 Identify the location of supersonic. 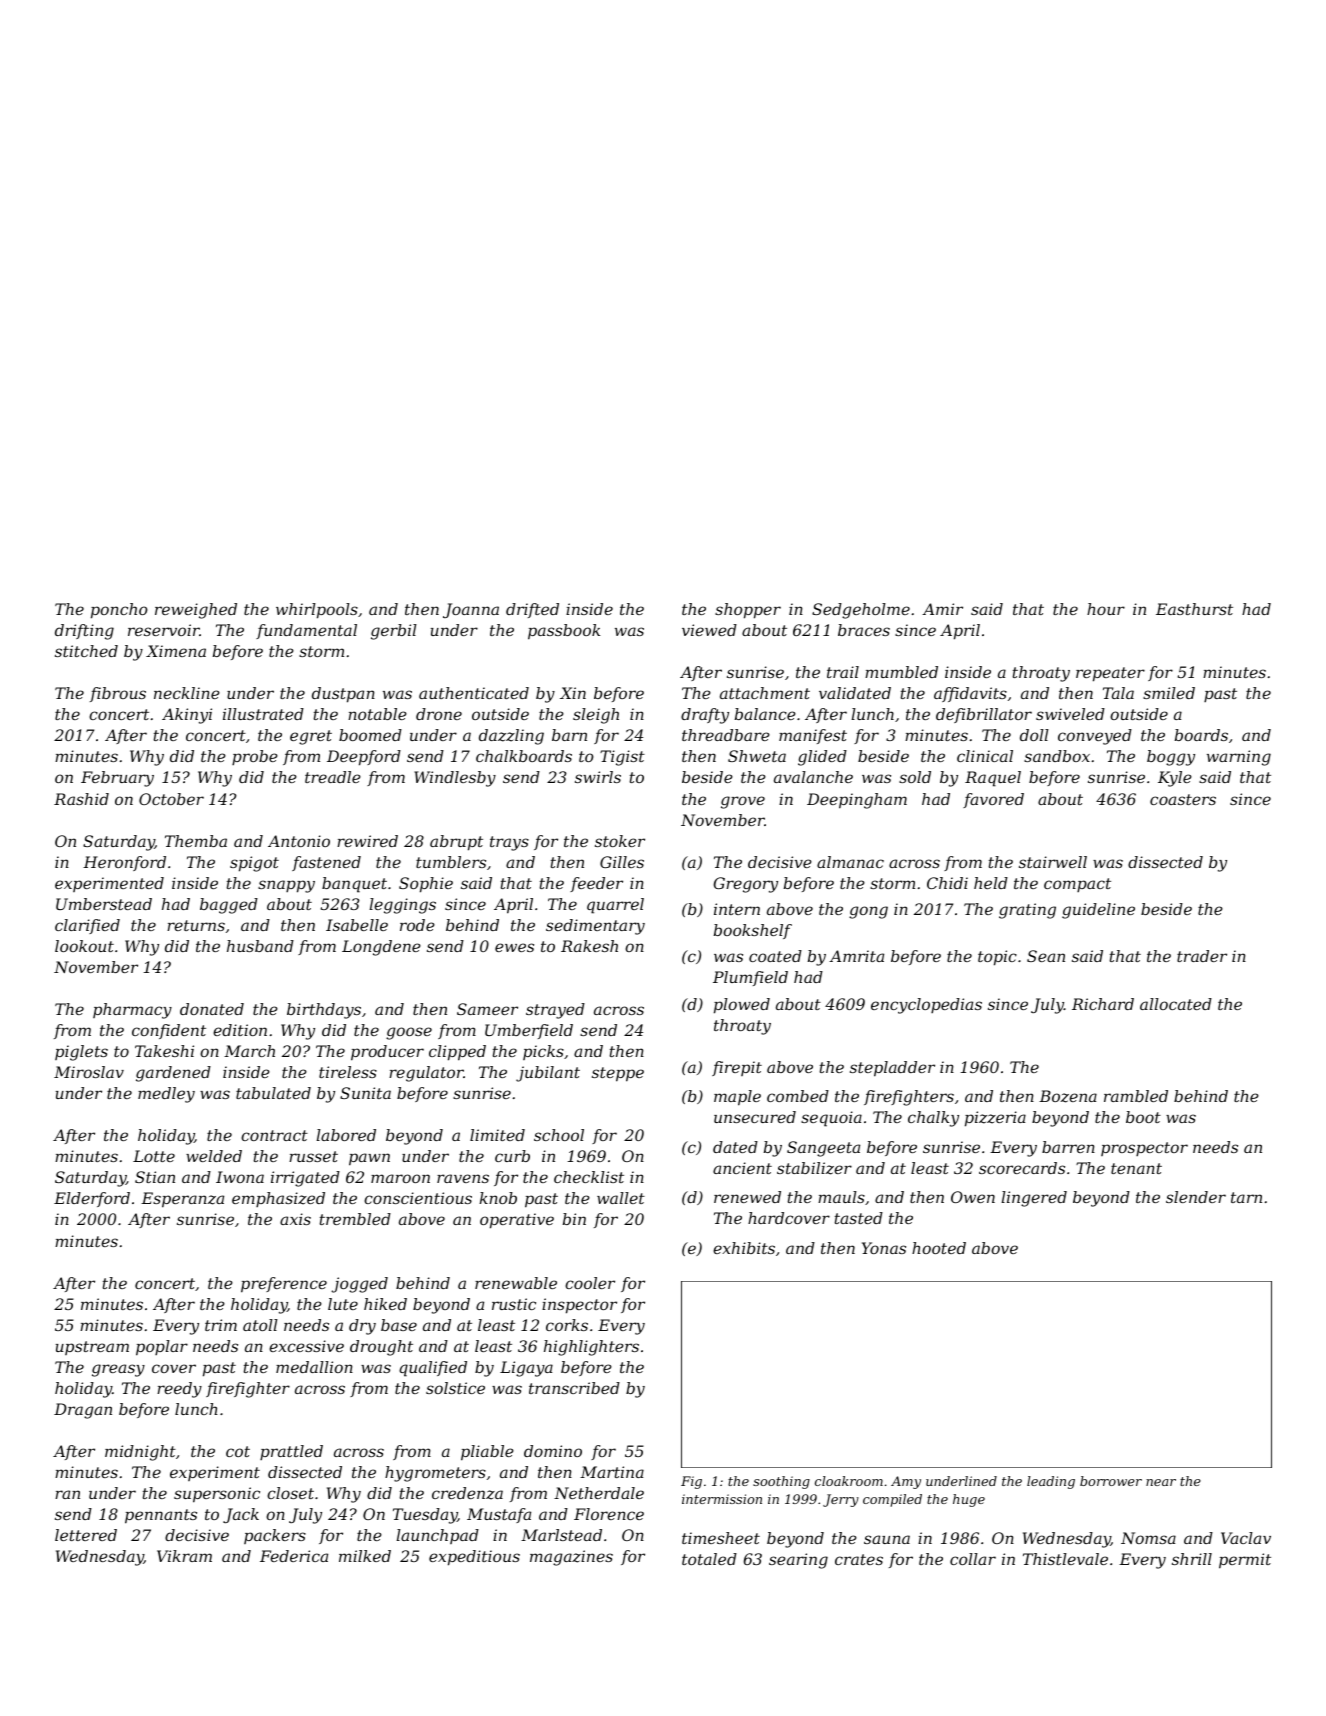
(217, 1495).
